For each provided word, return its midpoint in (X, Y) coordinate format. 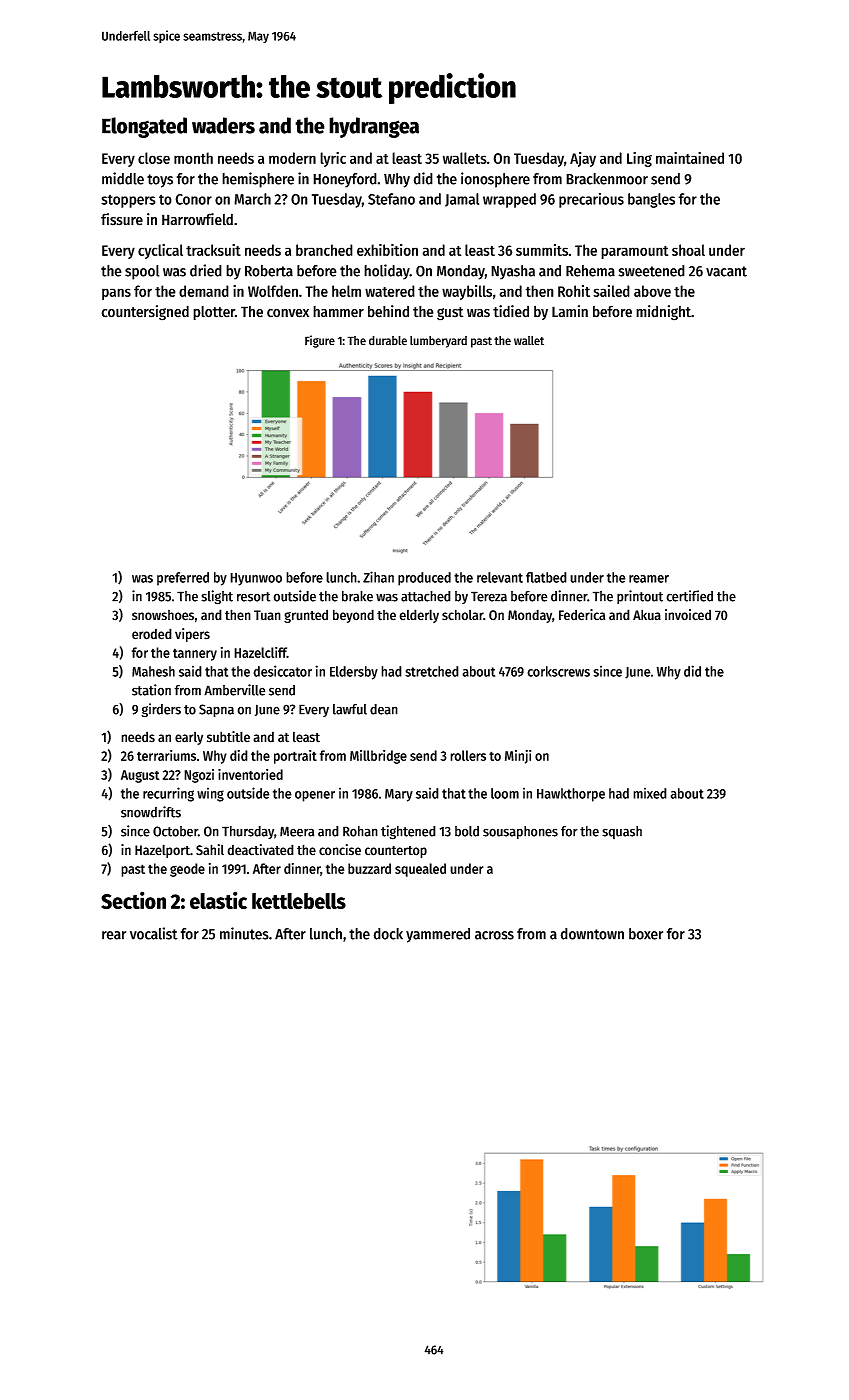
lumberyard (438, 342)
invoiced (688, 615)
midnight (663, 313)
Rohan (360, 831)
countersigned (145, 313)
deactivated (260, 850)
